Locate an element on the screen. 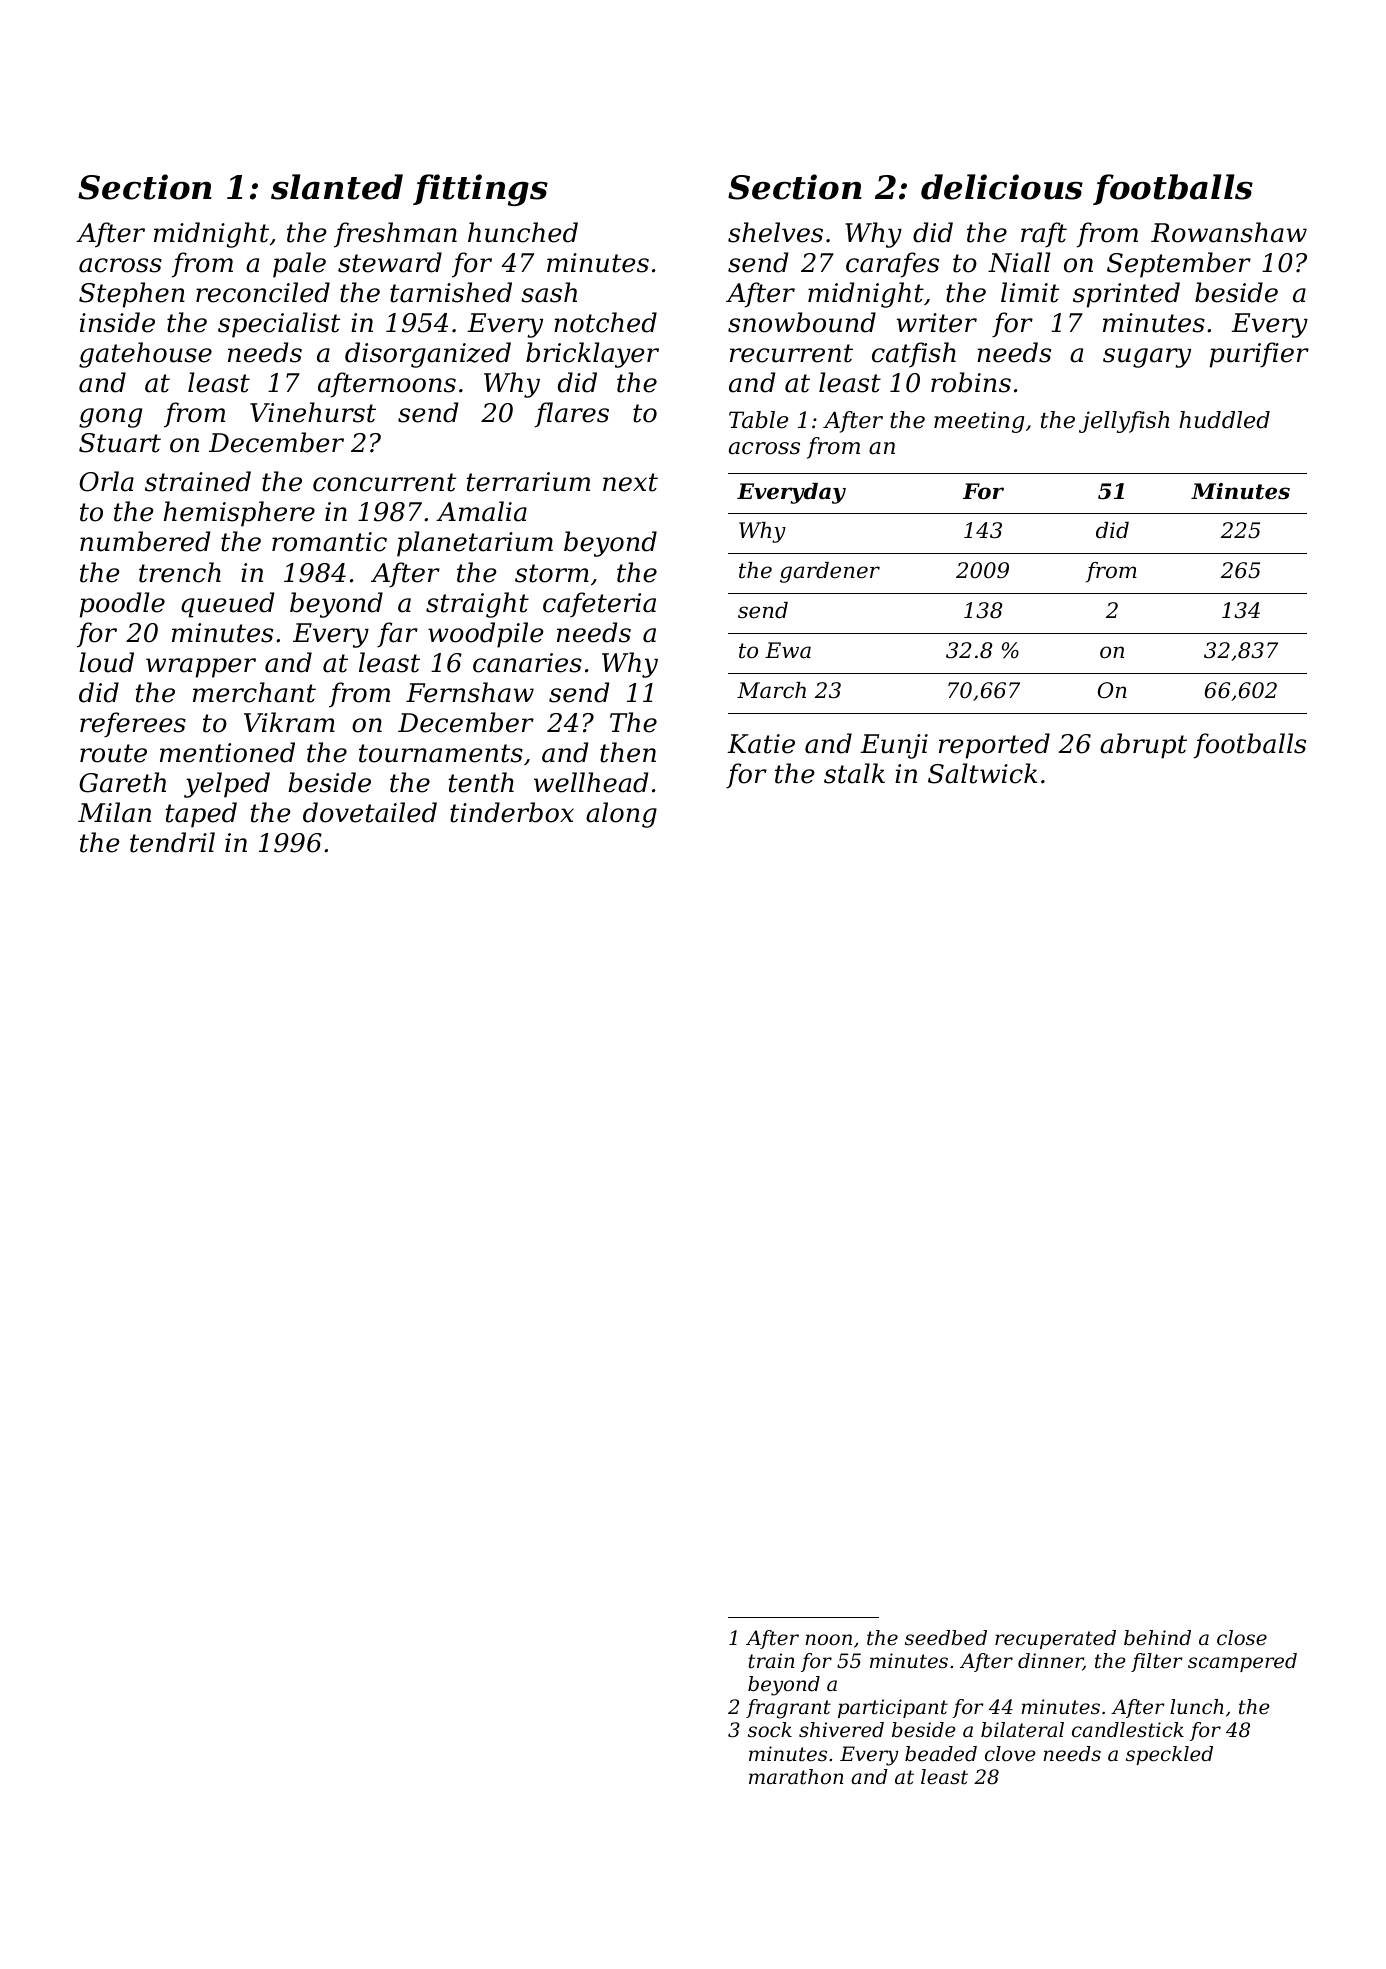 This screenshot has height=1969, width=1386. tinderbox is located at coordinates (512, 812).
